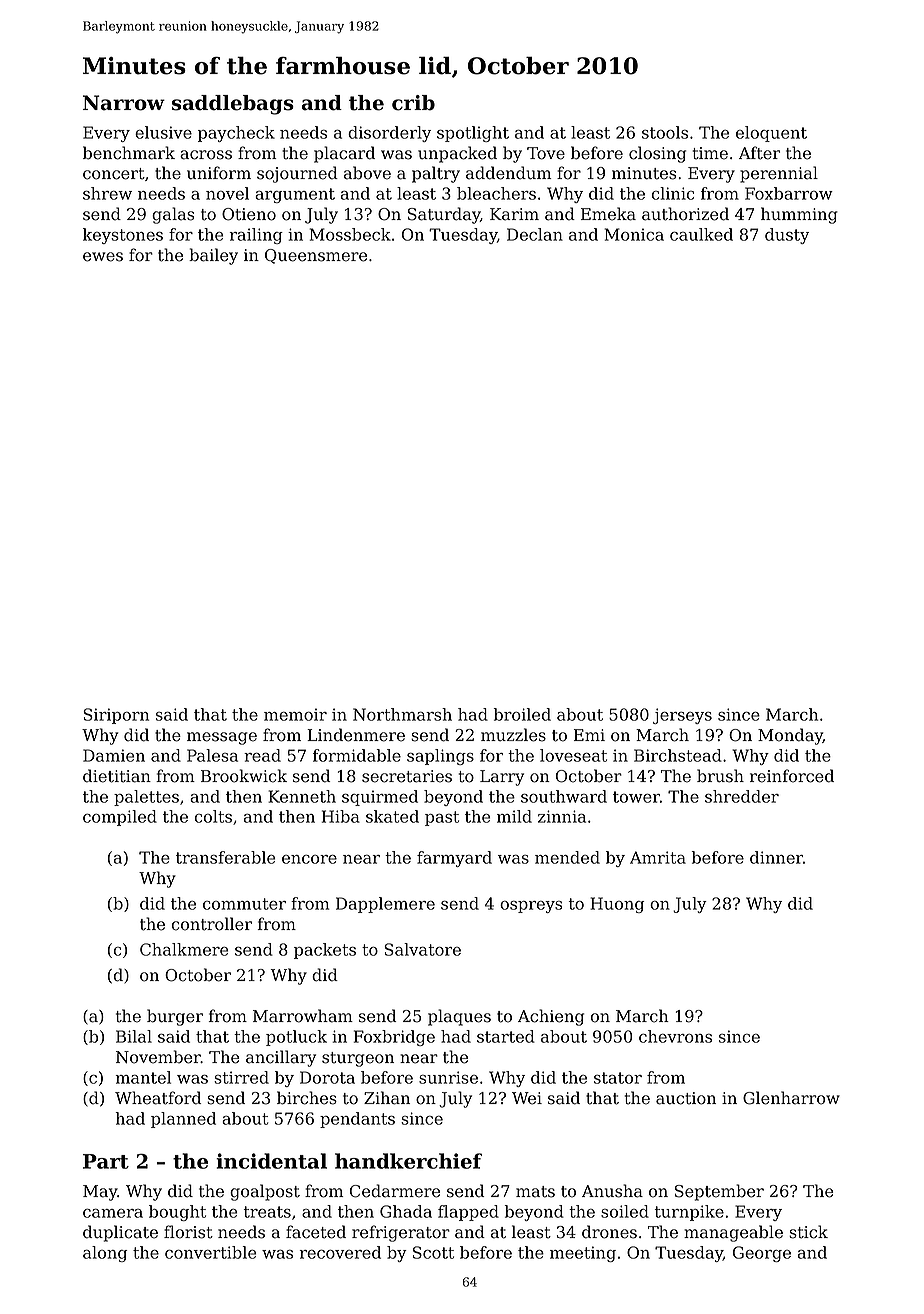 The width and height of the screenshot is (924, 1314). What do you see at coordinates (776, 857) in the screenshot?
I see `dinner` at bounding box center [776, 857].
